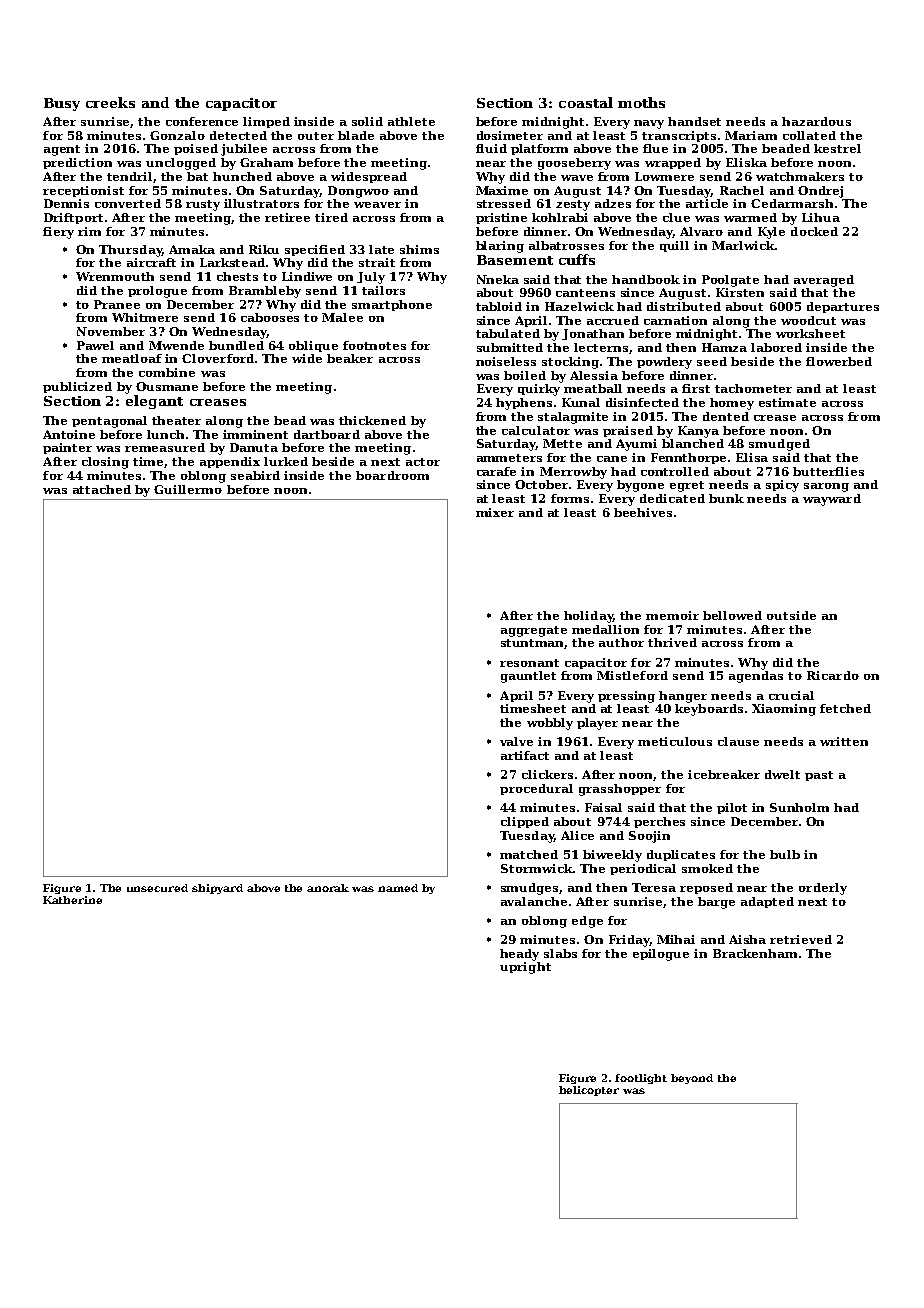 This page has height=1308, width=924. I want to click on creeks, so click(110, 102).
